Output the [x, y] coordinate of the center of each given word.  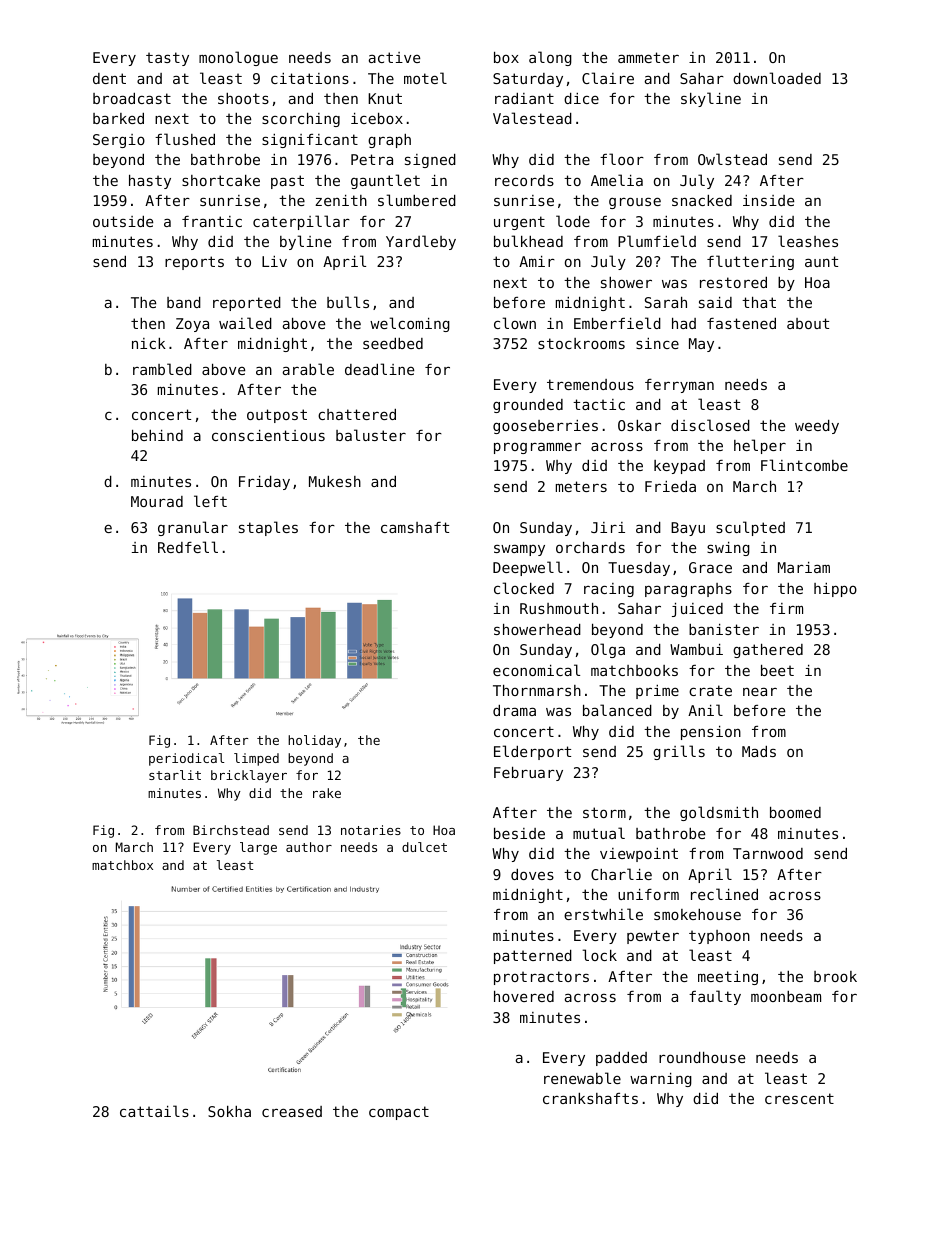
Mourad [157, 501]
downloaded [777, 78]
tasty [167, 59]
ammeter [648, 57]
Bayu [688, 529]
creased [292, 1111]
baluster [371, 435]
